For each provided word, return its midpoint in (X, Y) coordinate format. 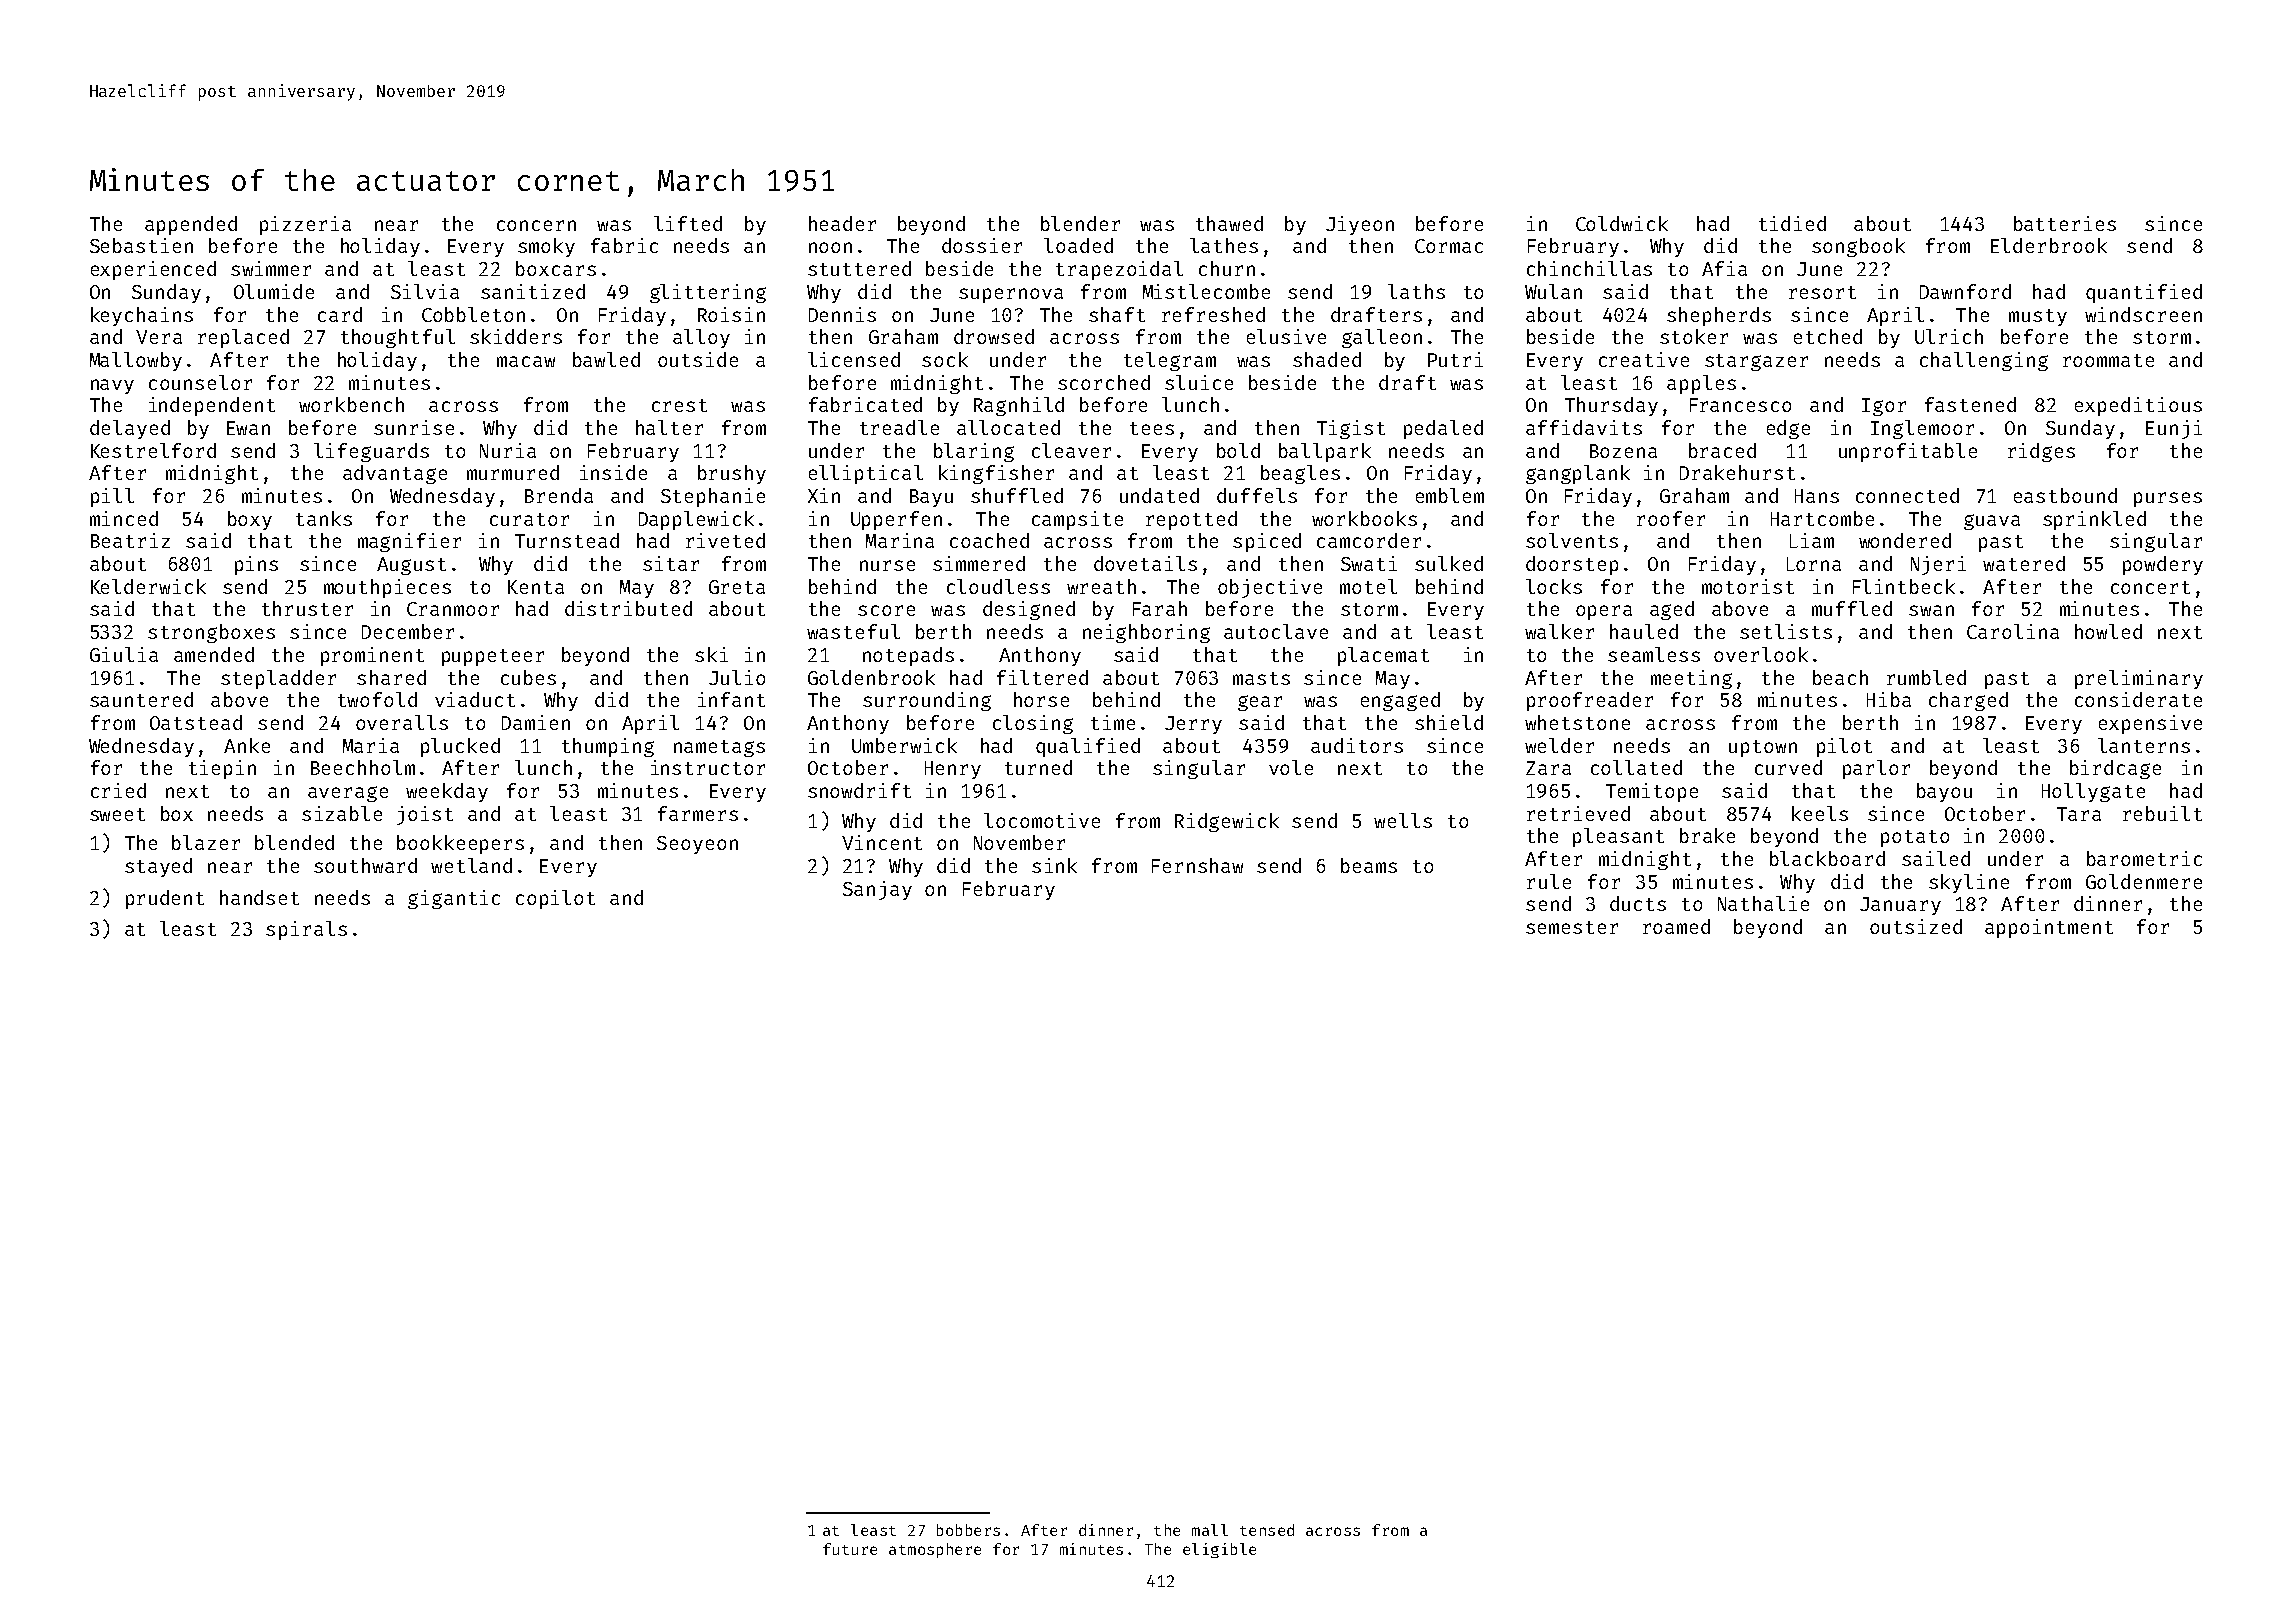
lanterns (2144, 745)
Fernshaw (1197, 865)
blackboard (1827, 858)
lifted (688, 223)
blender (1080, 223)
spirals (306, 930)
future (850, 1549)
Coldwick (1622, 223)
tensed (1267, 1530)
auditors (1357, 745)
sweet (117, 814)
